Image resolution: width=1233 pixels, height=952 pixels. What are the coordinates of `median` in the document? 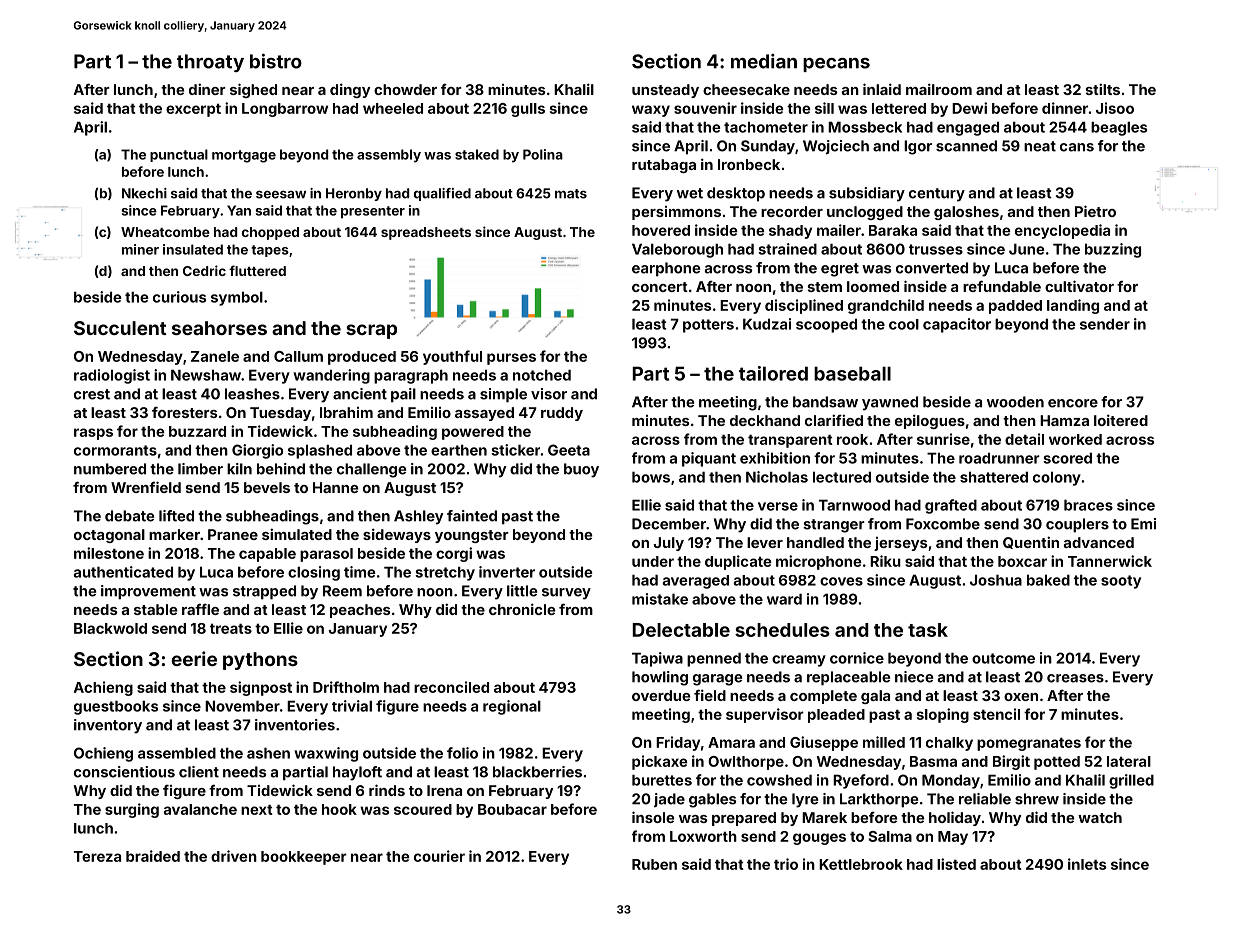 It's located at (764, 61).
